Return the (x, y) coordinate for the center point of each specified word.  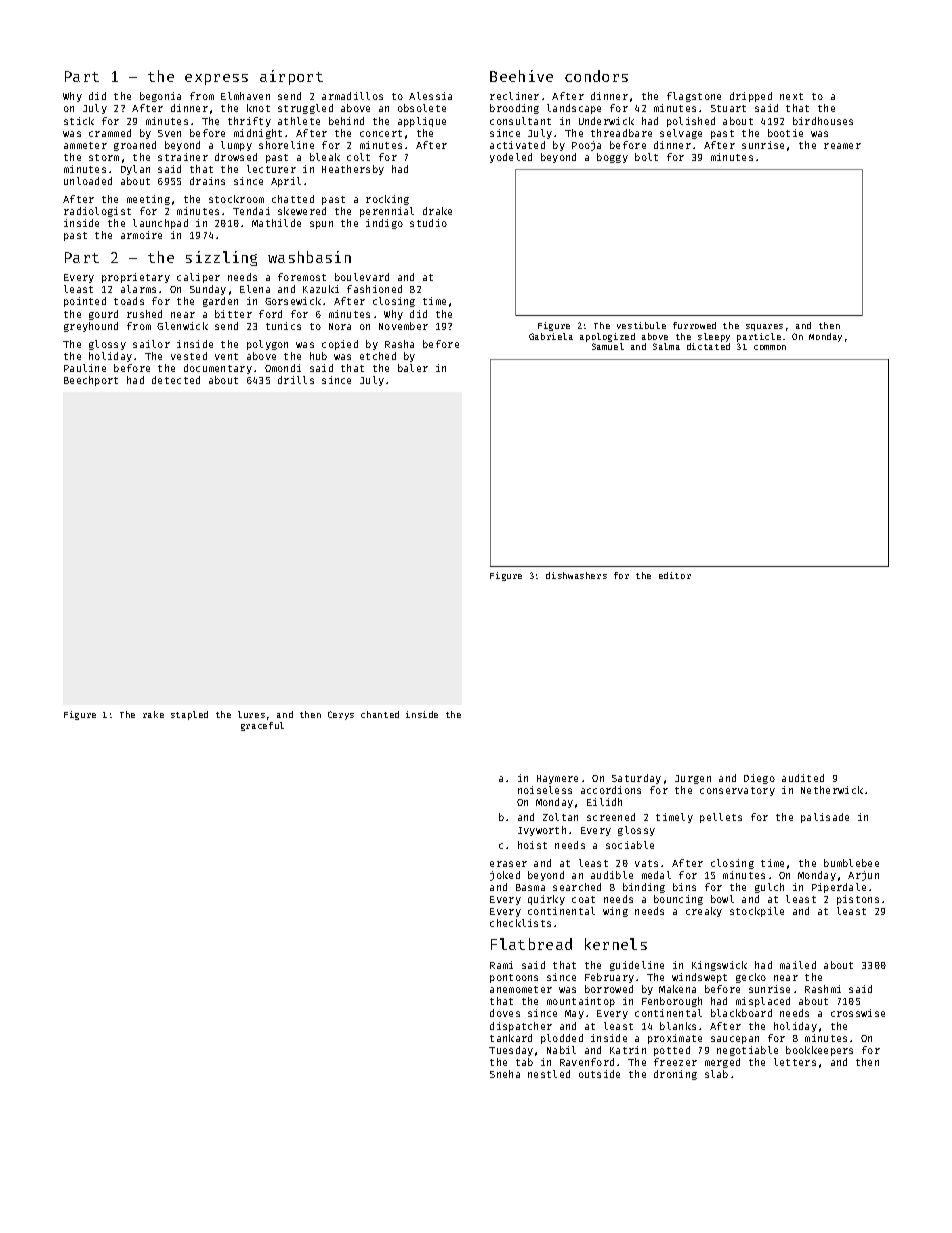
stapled (189, 715)
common (770, 347)
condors (596, 76)
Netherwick (832, 790)
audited (803, 778)
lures (251, 714)
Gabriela (551, 336)
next (791, 96)
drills (296, 380)
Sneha (505, 1074)
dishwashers (576, 575)
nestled (549, 1074)
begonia (160, 97)
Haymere (557, 779)
